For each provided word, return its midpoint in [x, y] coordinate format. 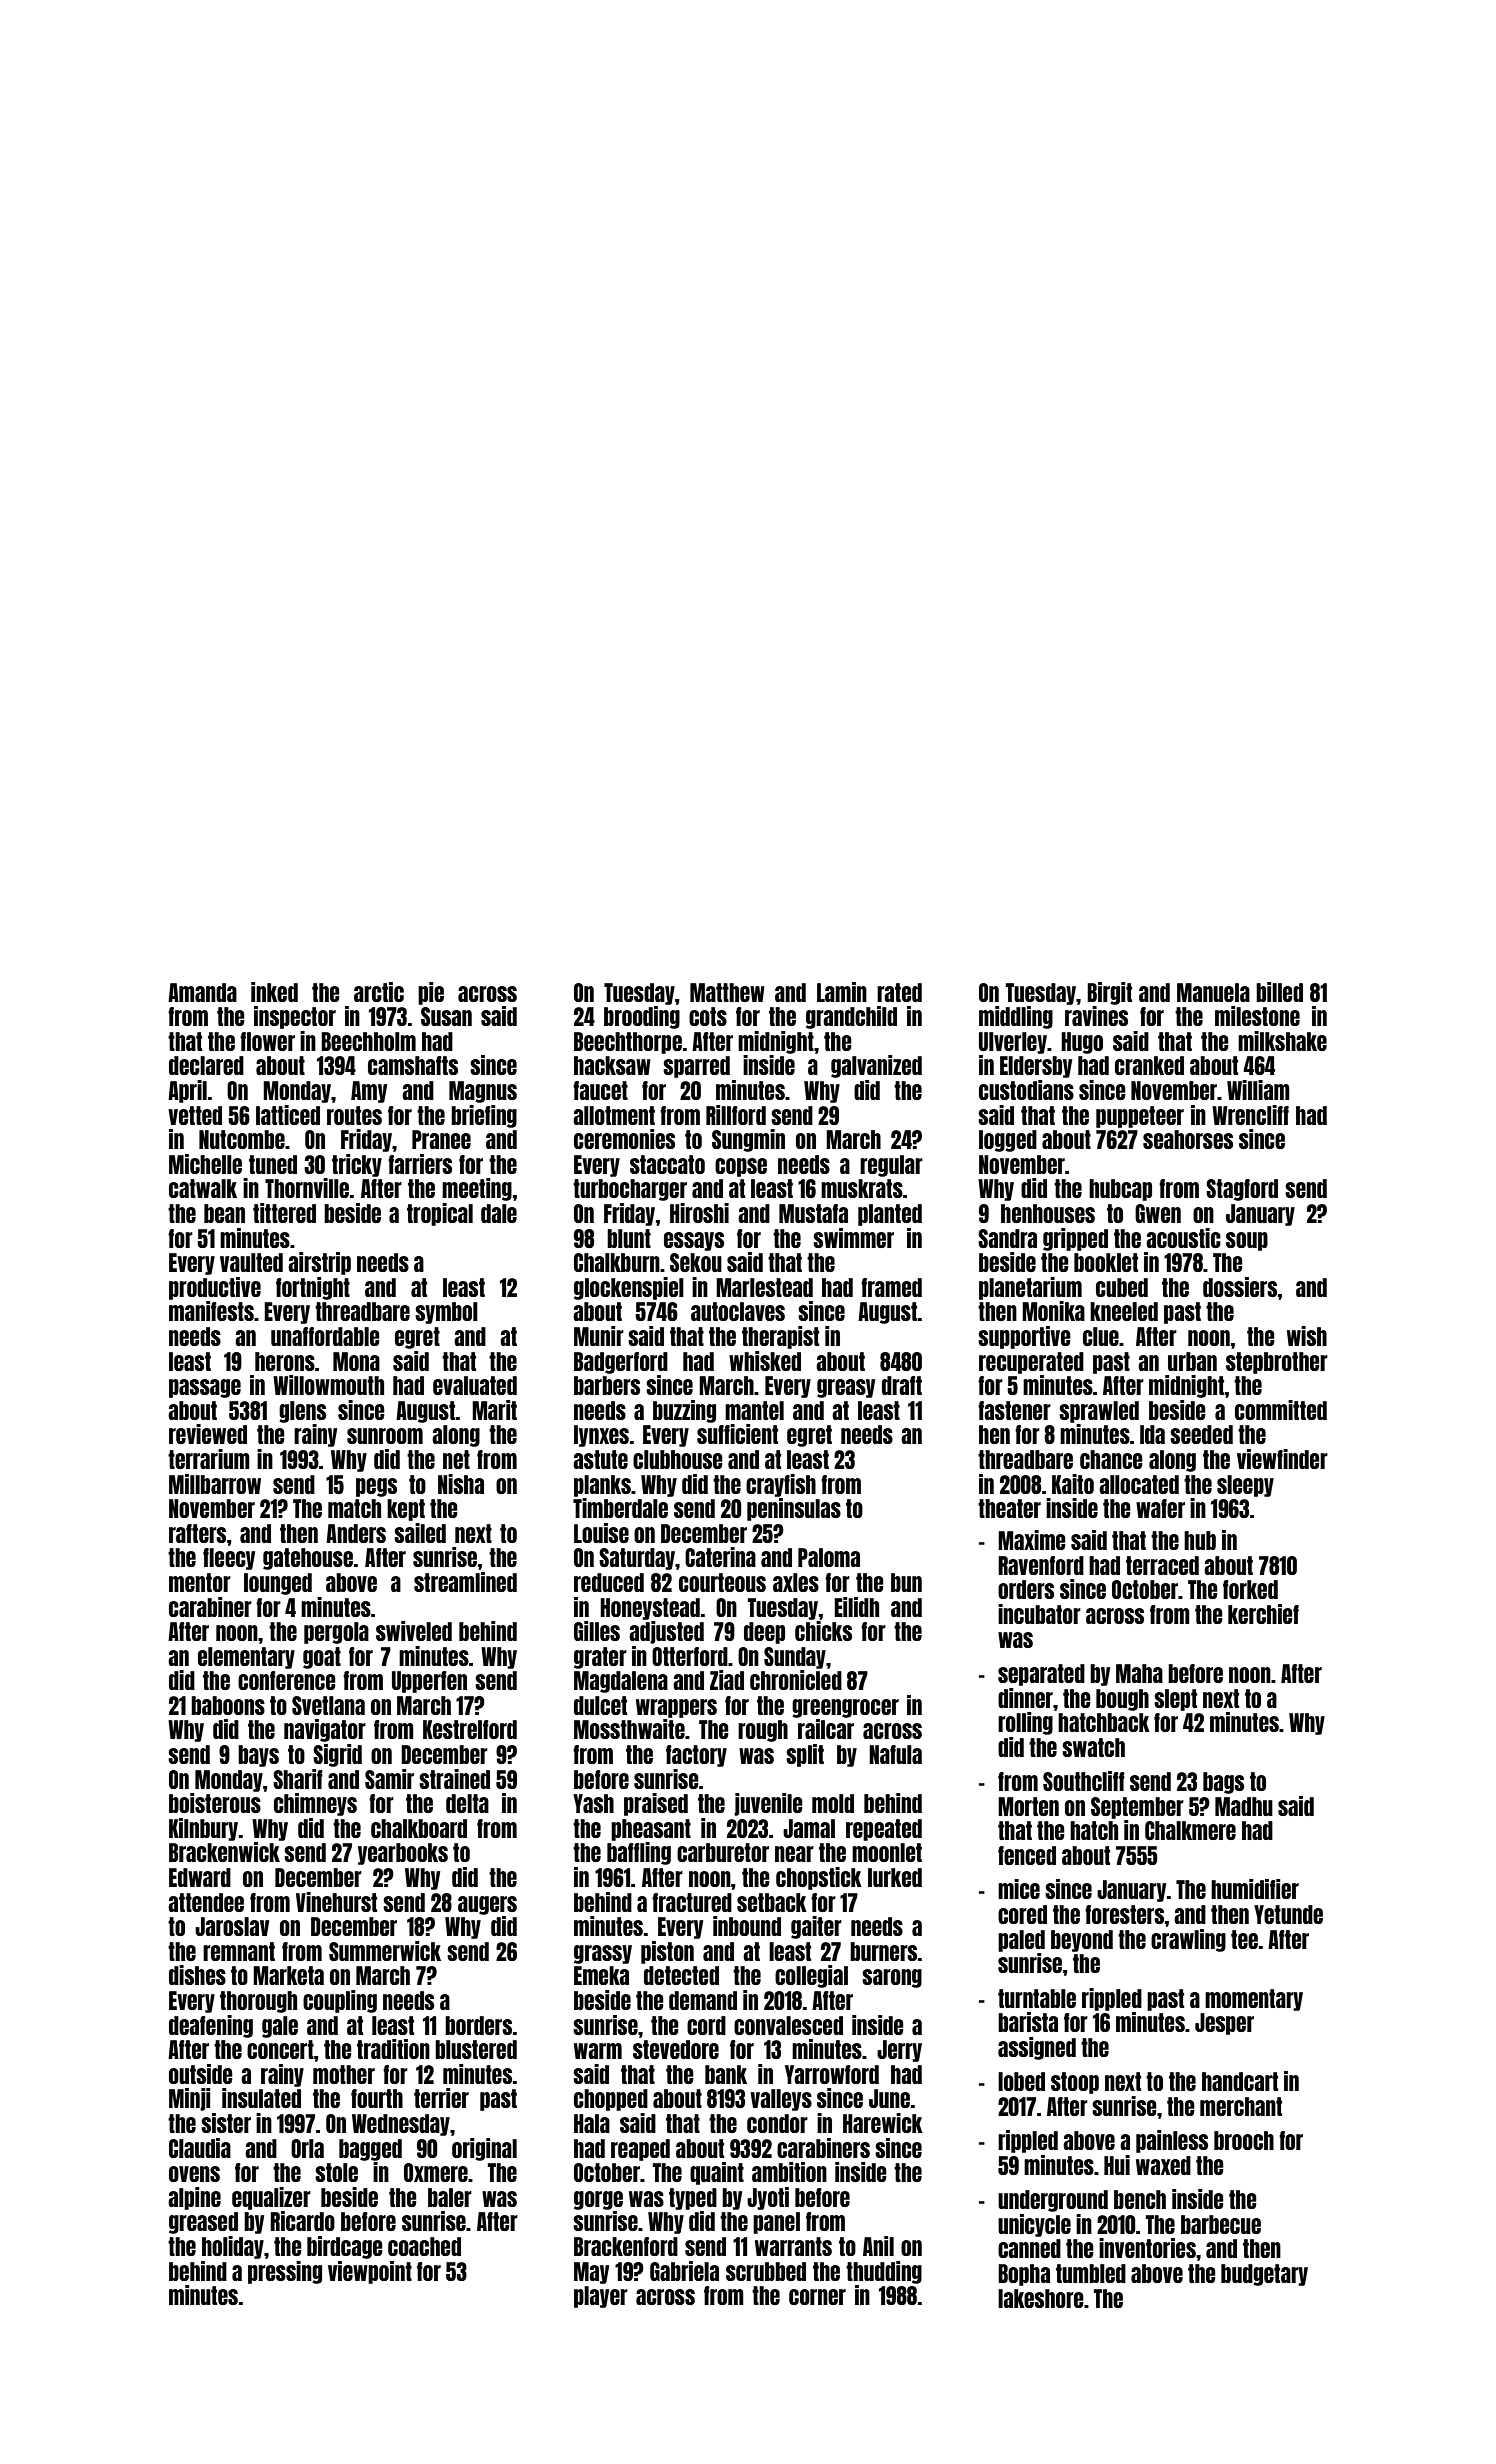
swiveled [414, 1631]
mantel [754, 1410]
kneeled [1124, 1311]
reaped [640, 2150]
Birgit [1109, 993]
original [484, 2149]
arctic [379, 992]
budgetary [1264, 2275]
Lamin [842, 992]
